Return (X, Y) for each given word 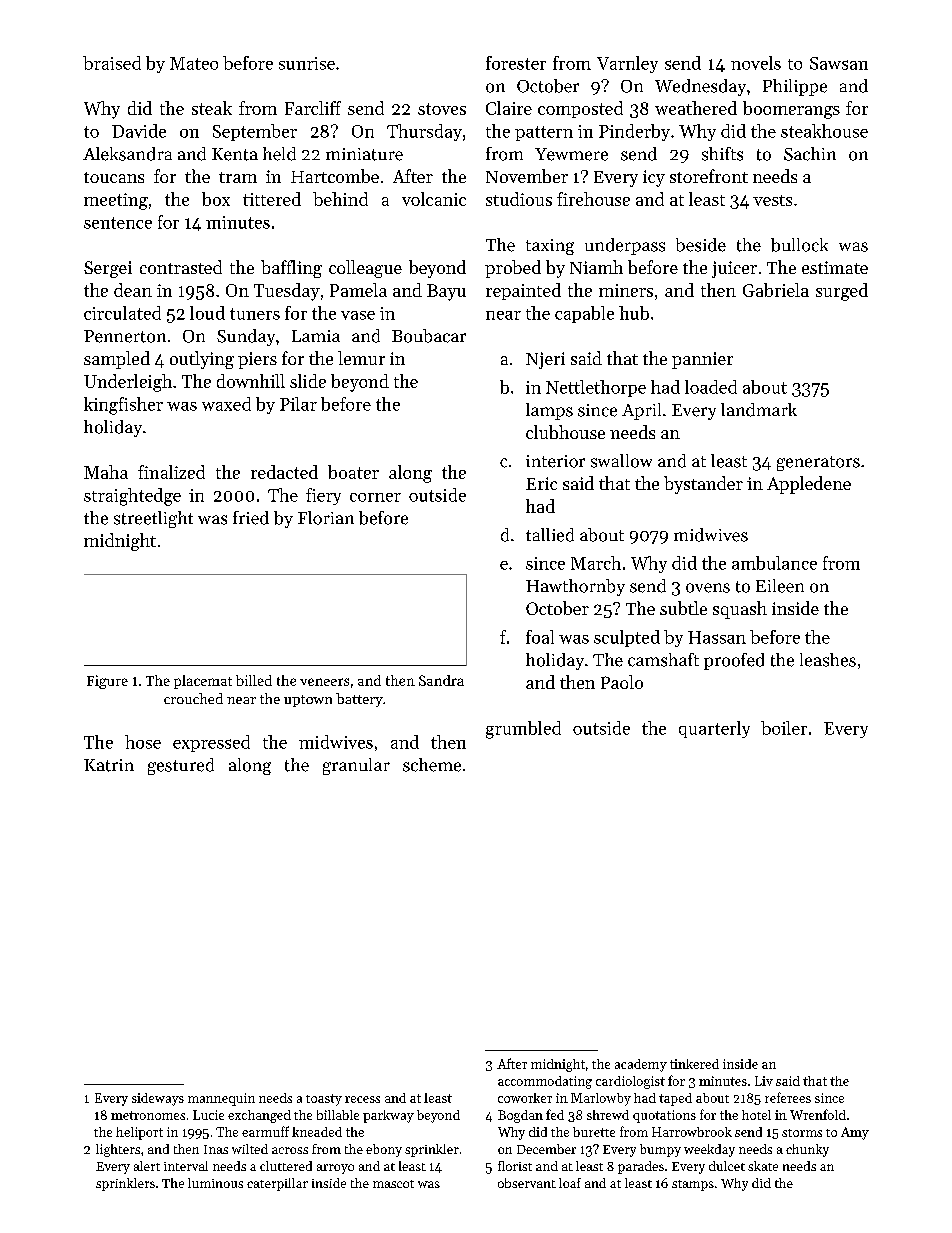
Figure (107, 682)
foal (540, 637)
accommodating (545, 1082)
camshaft (663, 660)
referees (788, 1097)
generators (818, 463)
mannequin (221, 1099)
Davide (139, 131)
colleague (365, 269)
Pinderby (634, 132)
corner (375, 497)
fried (251, 518)
